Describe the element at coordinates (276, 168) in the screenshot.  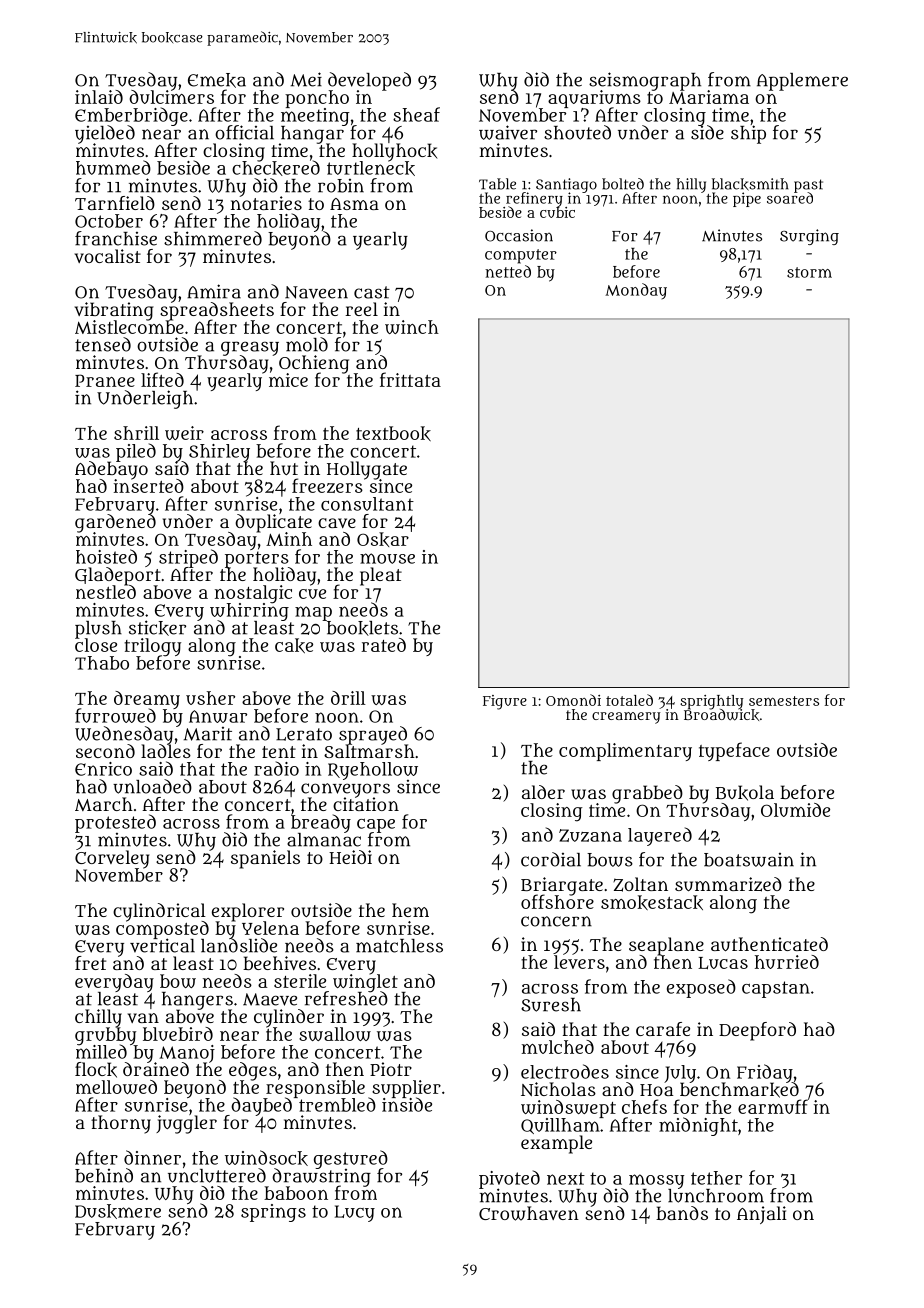
I see `checkered` at that location.
